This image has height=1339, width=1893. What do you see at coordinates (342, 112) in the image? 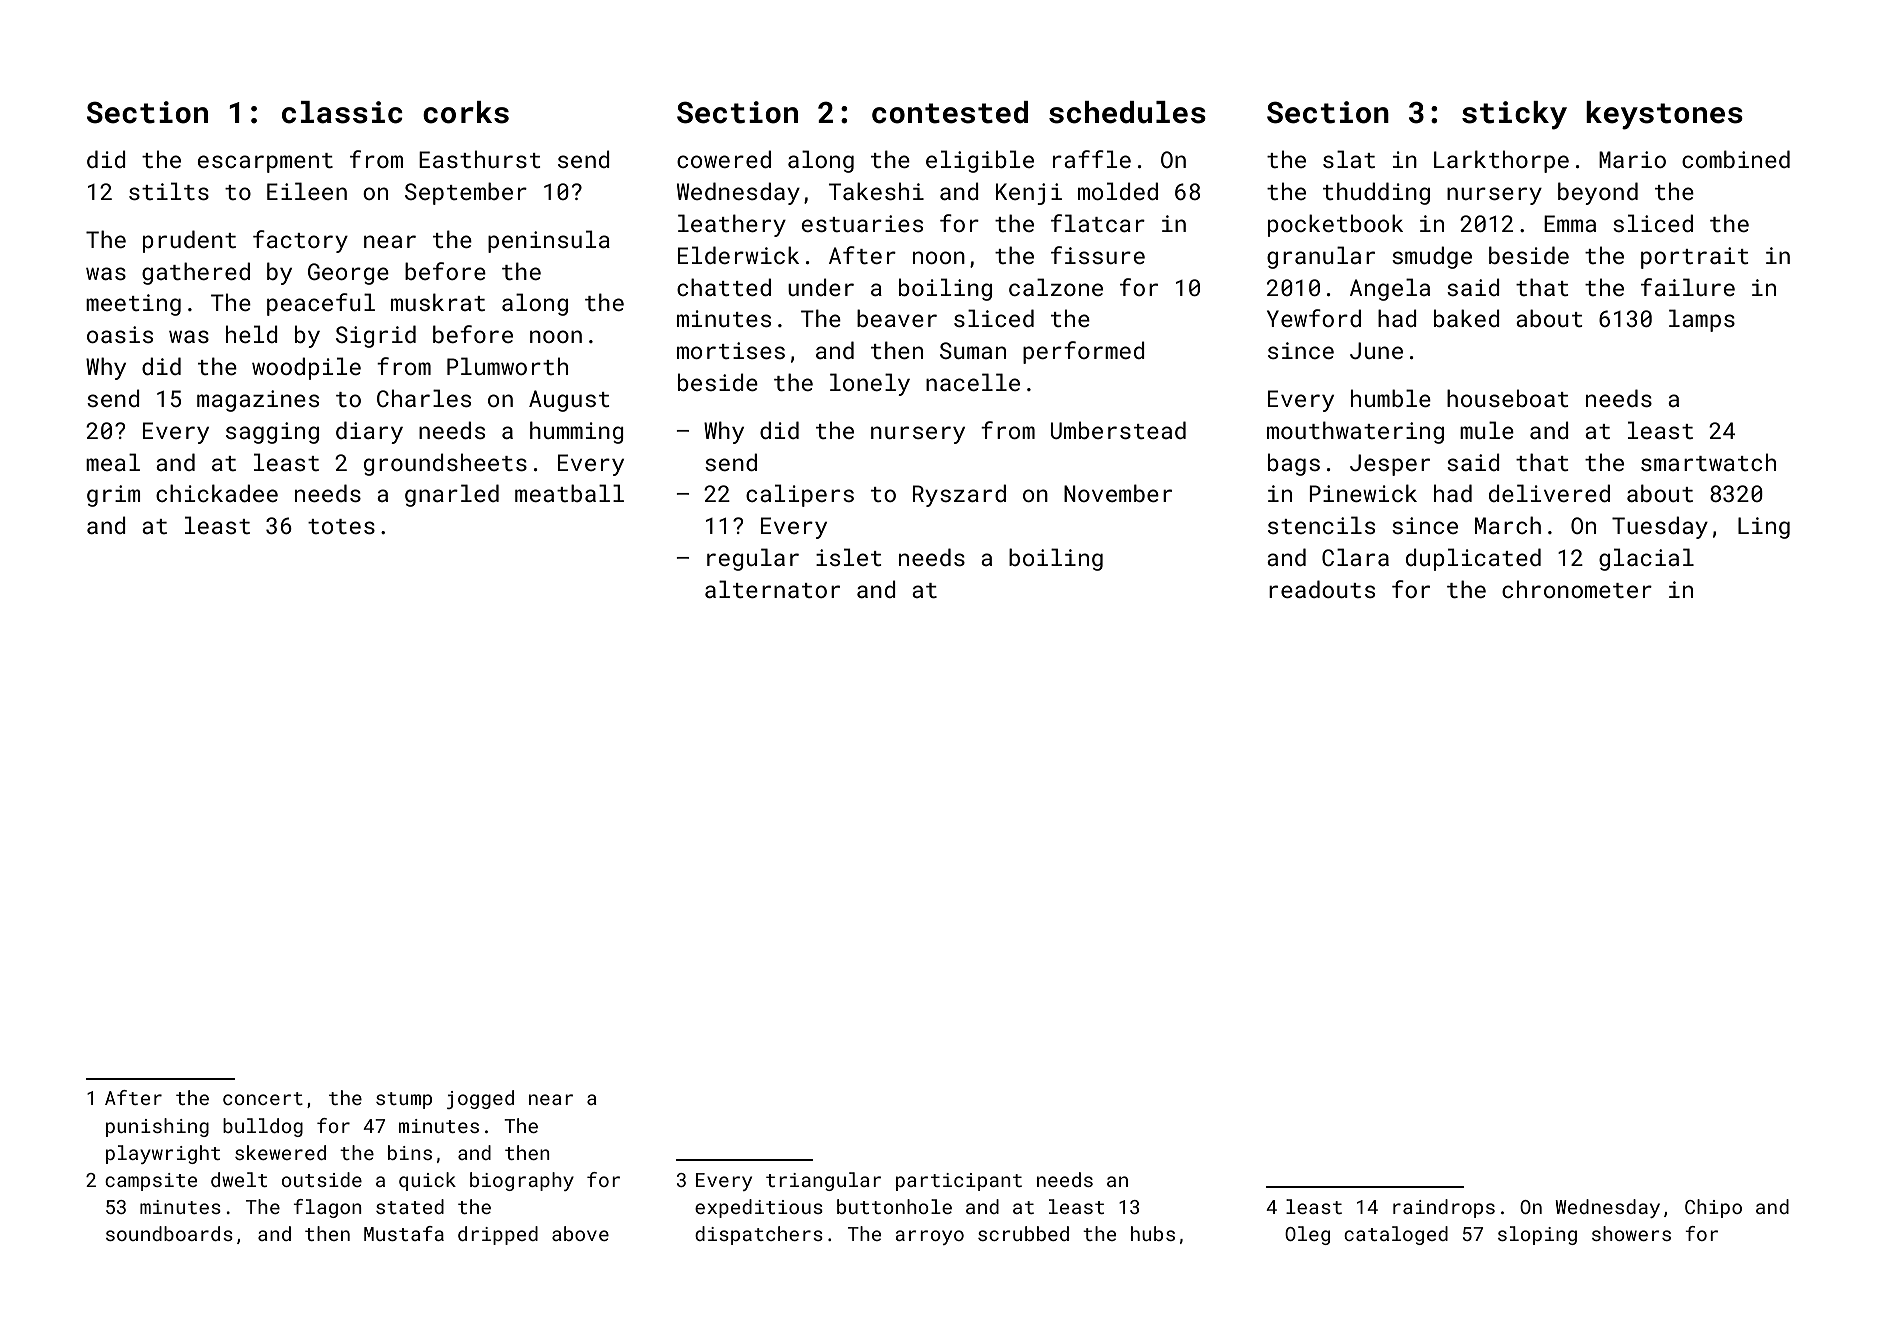
I see `classic` at bounding box center [342, 112].
